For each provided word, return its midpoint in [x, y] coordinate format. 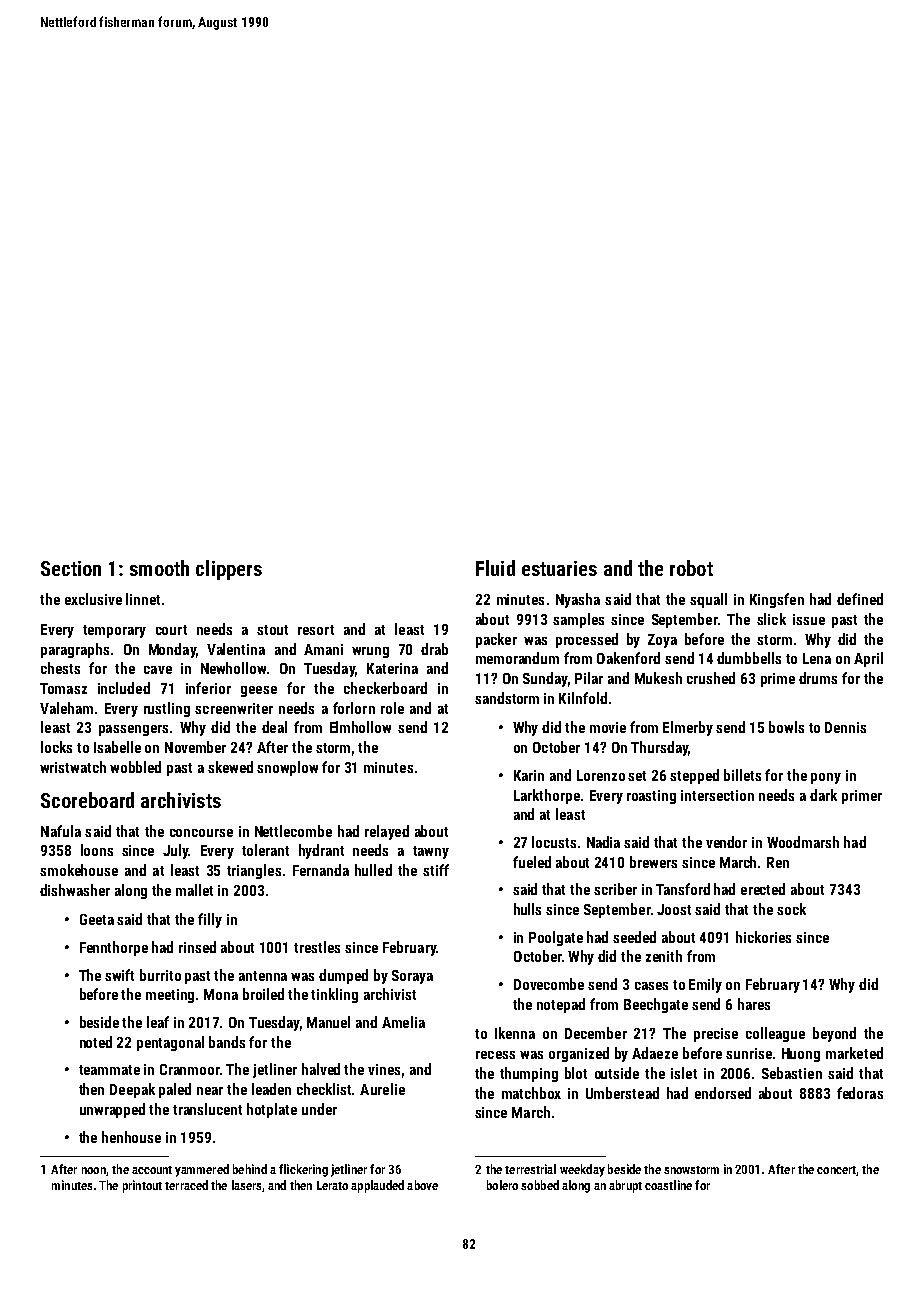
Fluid [495, 568]
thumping [529, 1074]
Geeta [97, 919]
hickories [763, 937]
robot [691, 568]
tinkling [334, 995]
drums [818, 678]
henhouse [131, 1137]
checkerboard [385, 688]
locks [56, 747]
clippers [229, 570]
